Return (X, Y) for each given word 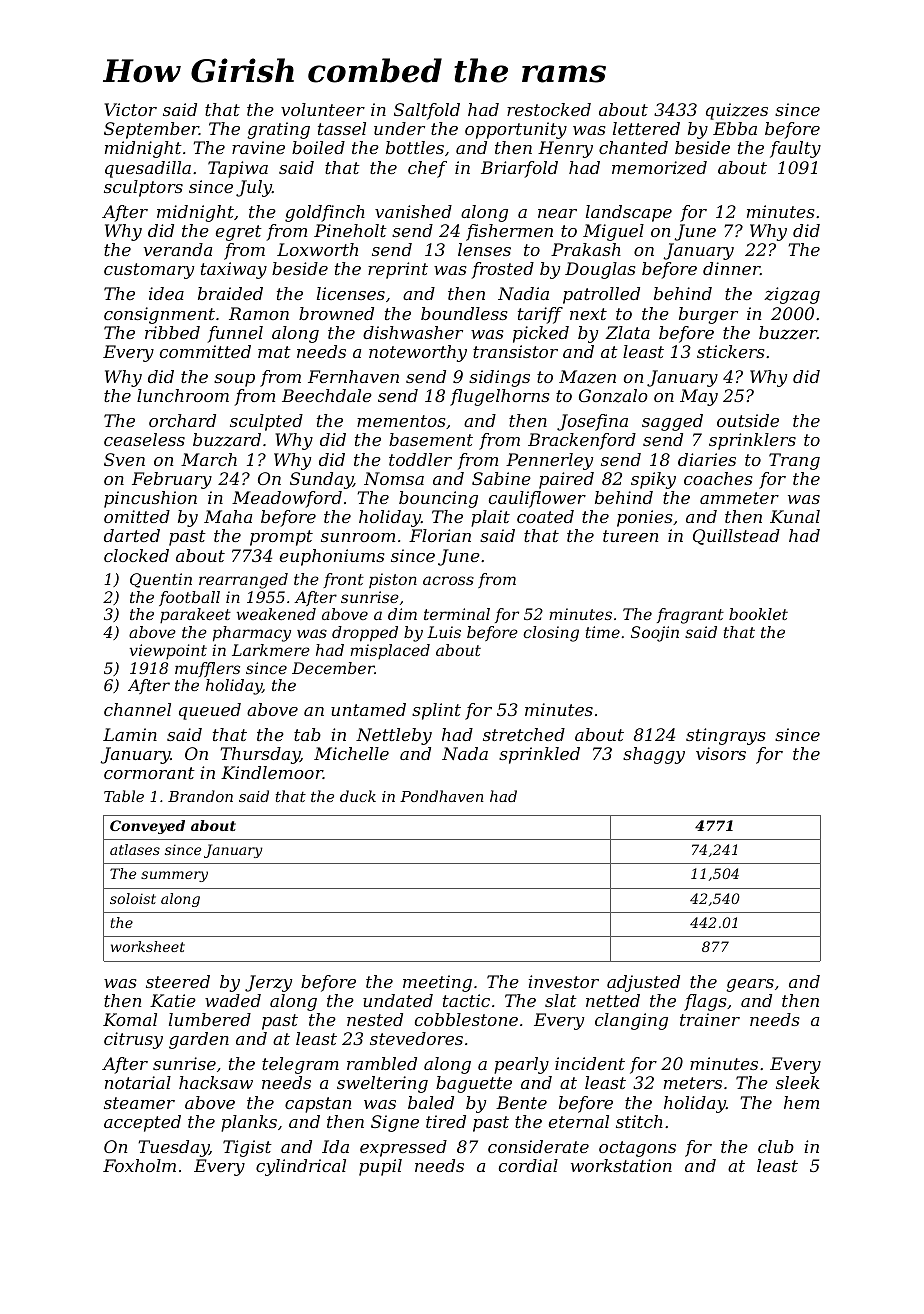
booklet (758, 614)
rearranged (243, 581)
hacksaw (216, 1082)
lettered (646, 128)
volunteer (323, 109)
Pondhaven (442, 796)
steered (178, 981)
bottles (415, 147)
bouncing (438, 499)
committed (205, 351)
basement (431, 439)
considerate (538, 1146)
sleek (798, 1082)
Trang (794, 461)
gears (750, 985)
